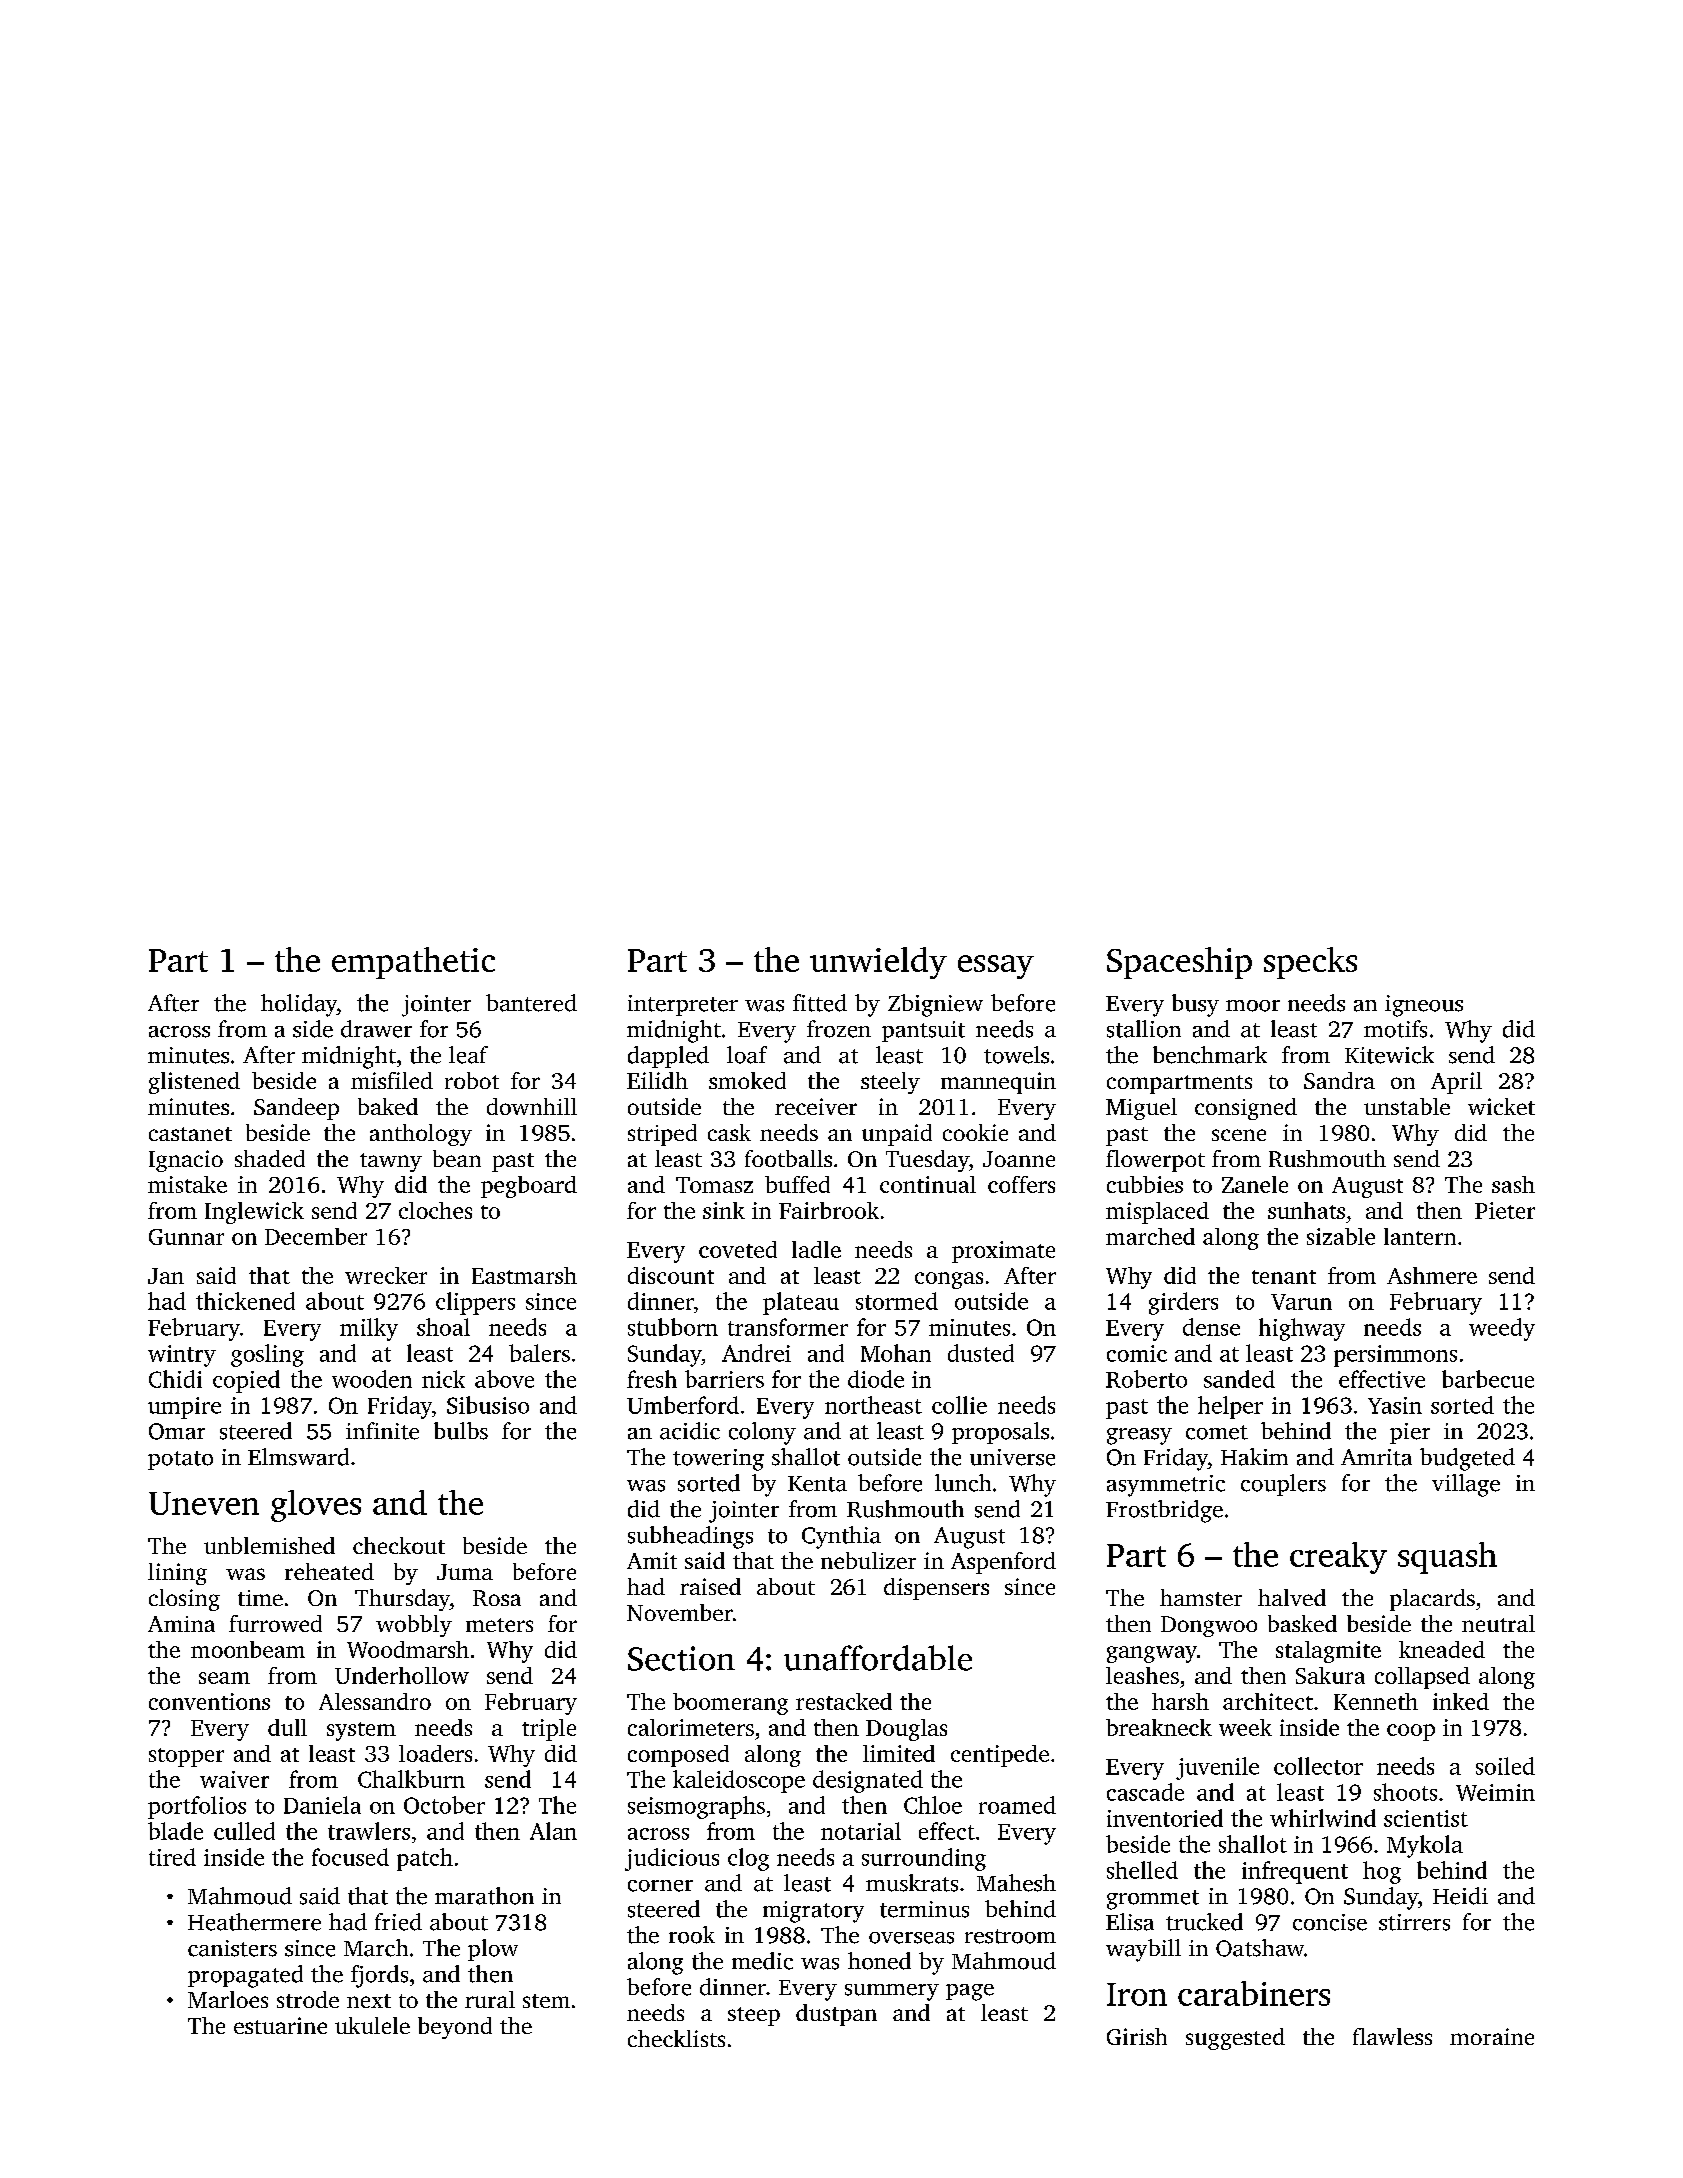 This screenshot has height=2178, width=1683. I want to click on mannequin, so click(998, 1083).
